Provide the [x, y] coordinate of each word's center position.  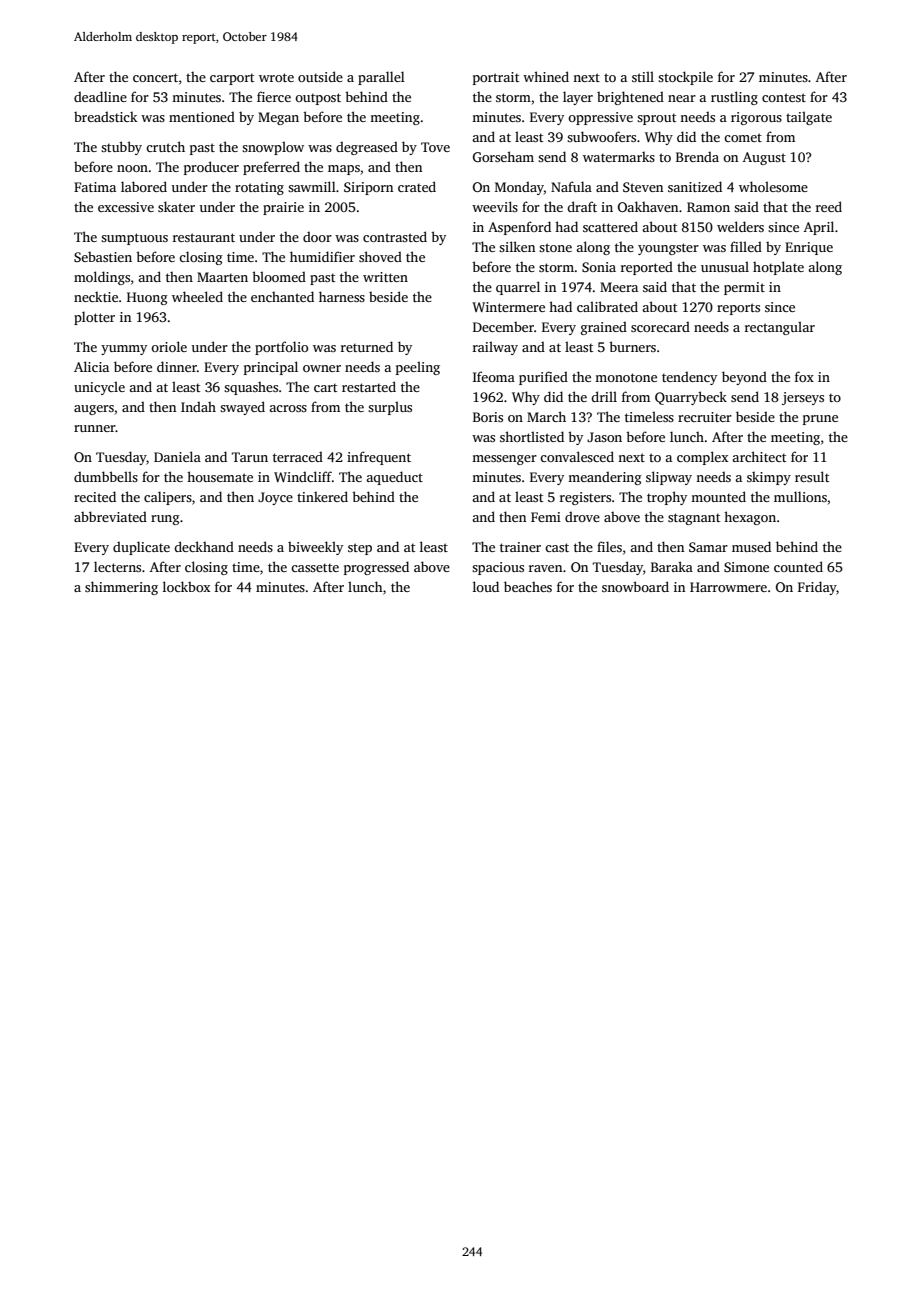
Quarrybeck [691, 398]
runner [95, 428]
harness [342, 296]
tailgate [809, 118]
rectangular [780, 328]
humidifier [322, 256]
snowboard [635, 586]
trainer [520, 547]
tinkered [322, 496]
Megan [278, 118]
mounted [718, 496]
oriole [169, 346]
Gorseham [503, 156]
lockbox [186, 586]
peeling [418, 368]
